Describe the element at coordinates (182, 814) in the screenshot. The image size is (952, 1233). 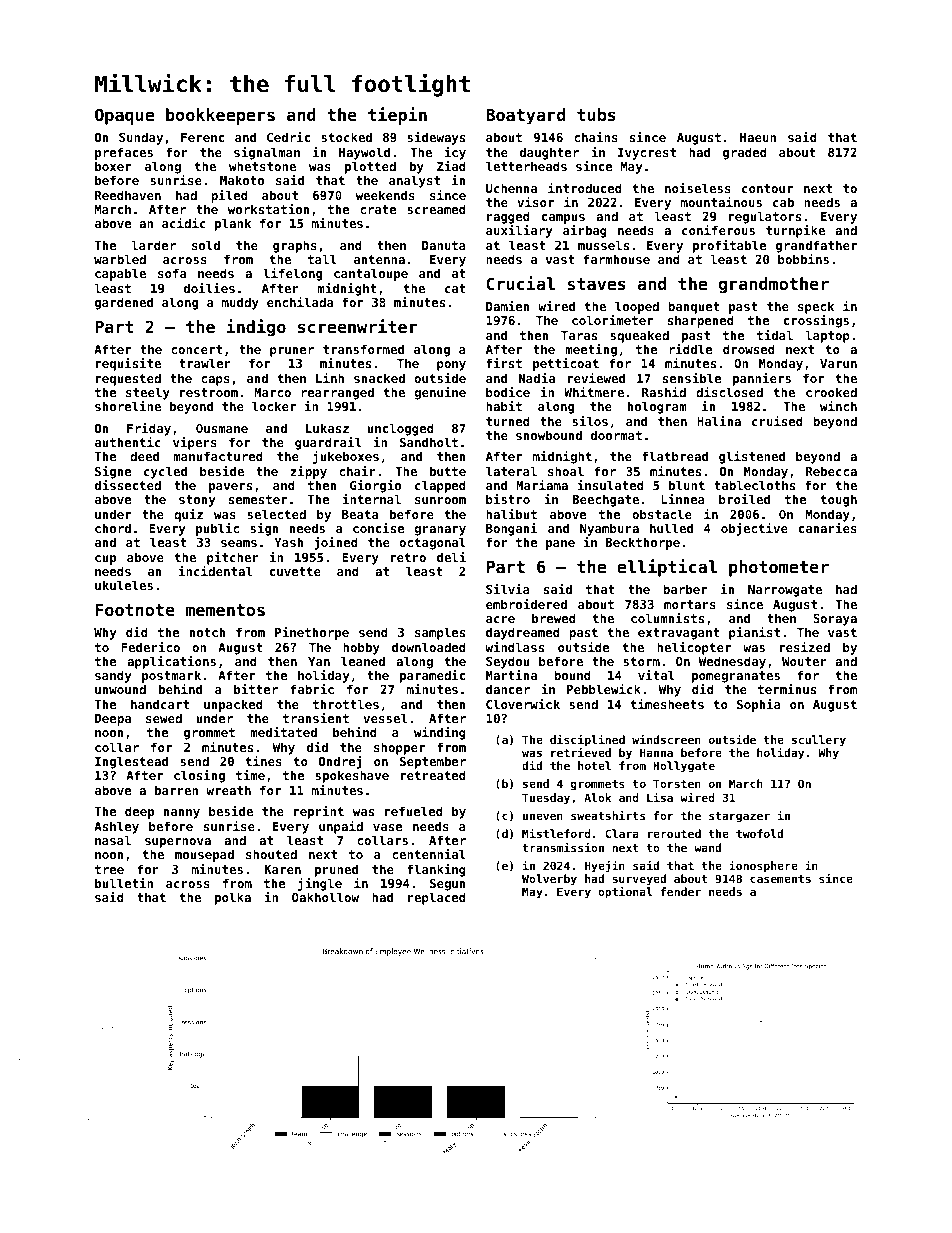
I see `nanny` at that location.
